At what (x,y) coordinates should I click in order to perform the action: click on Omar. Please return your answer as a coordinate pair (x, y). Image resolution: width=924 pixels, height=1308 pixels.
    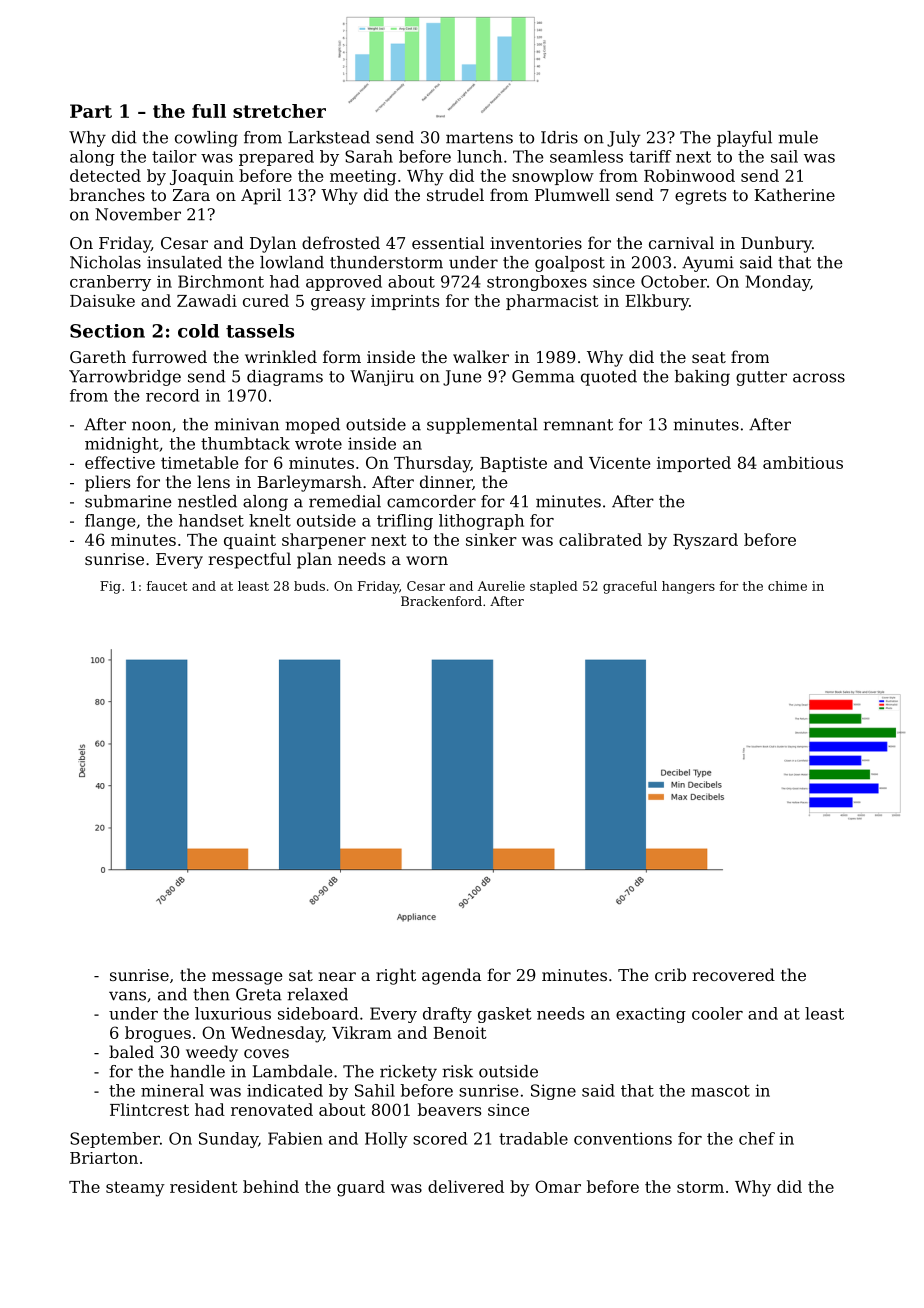
    Looking at the image, I should click on (558, 1186).
